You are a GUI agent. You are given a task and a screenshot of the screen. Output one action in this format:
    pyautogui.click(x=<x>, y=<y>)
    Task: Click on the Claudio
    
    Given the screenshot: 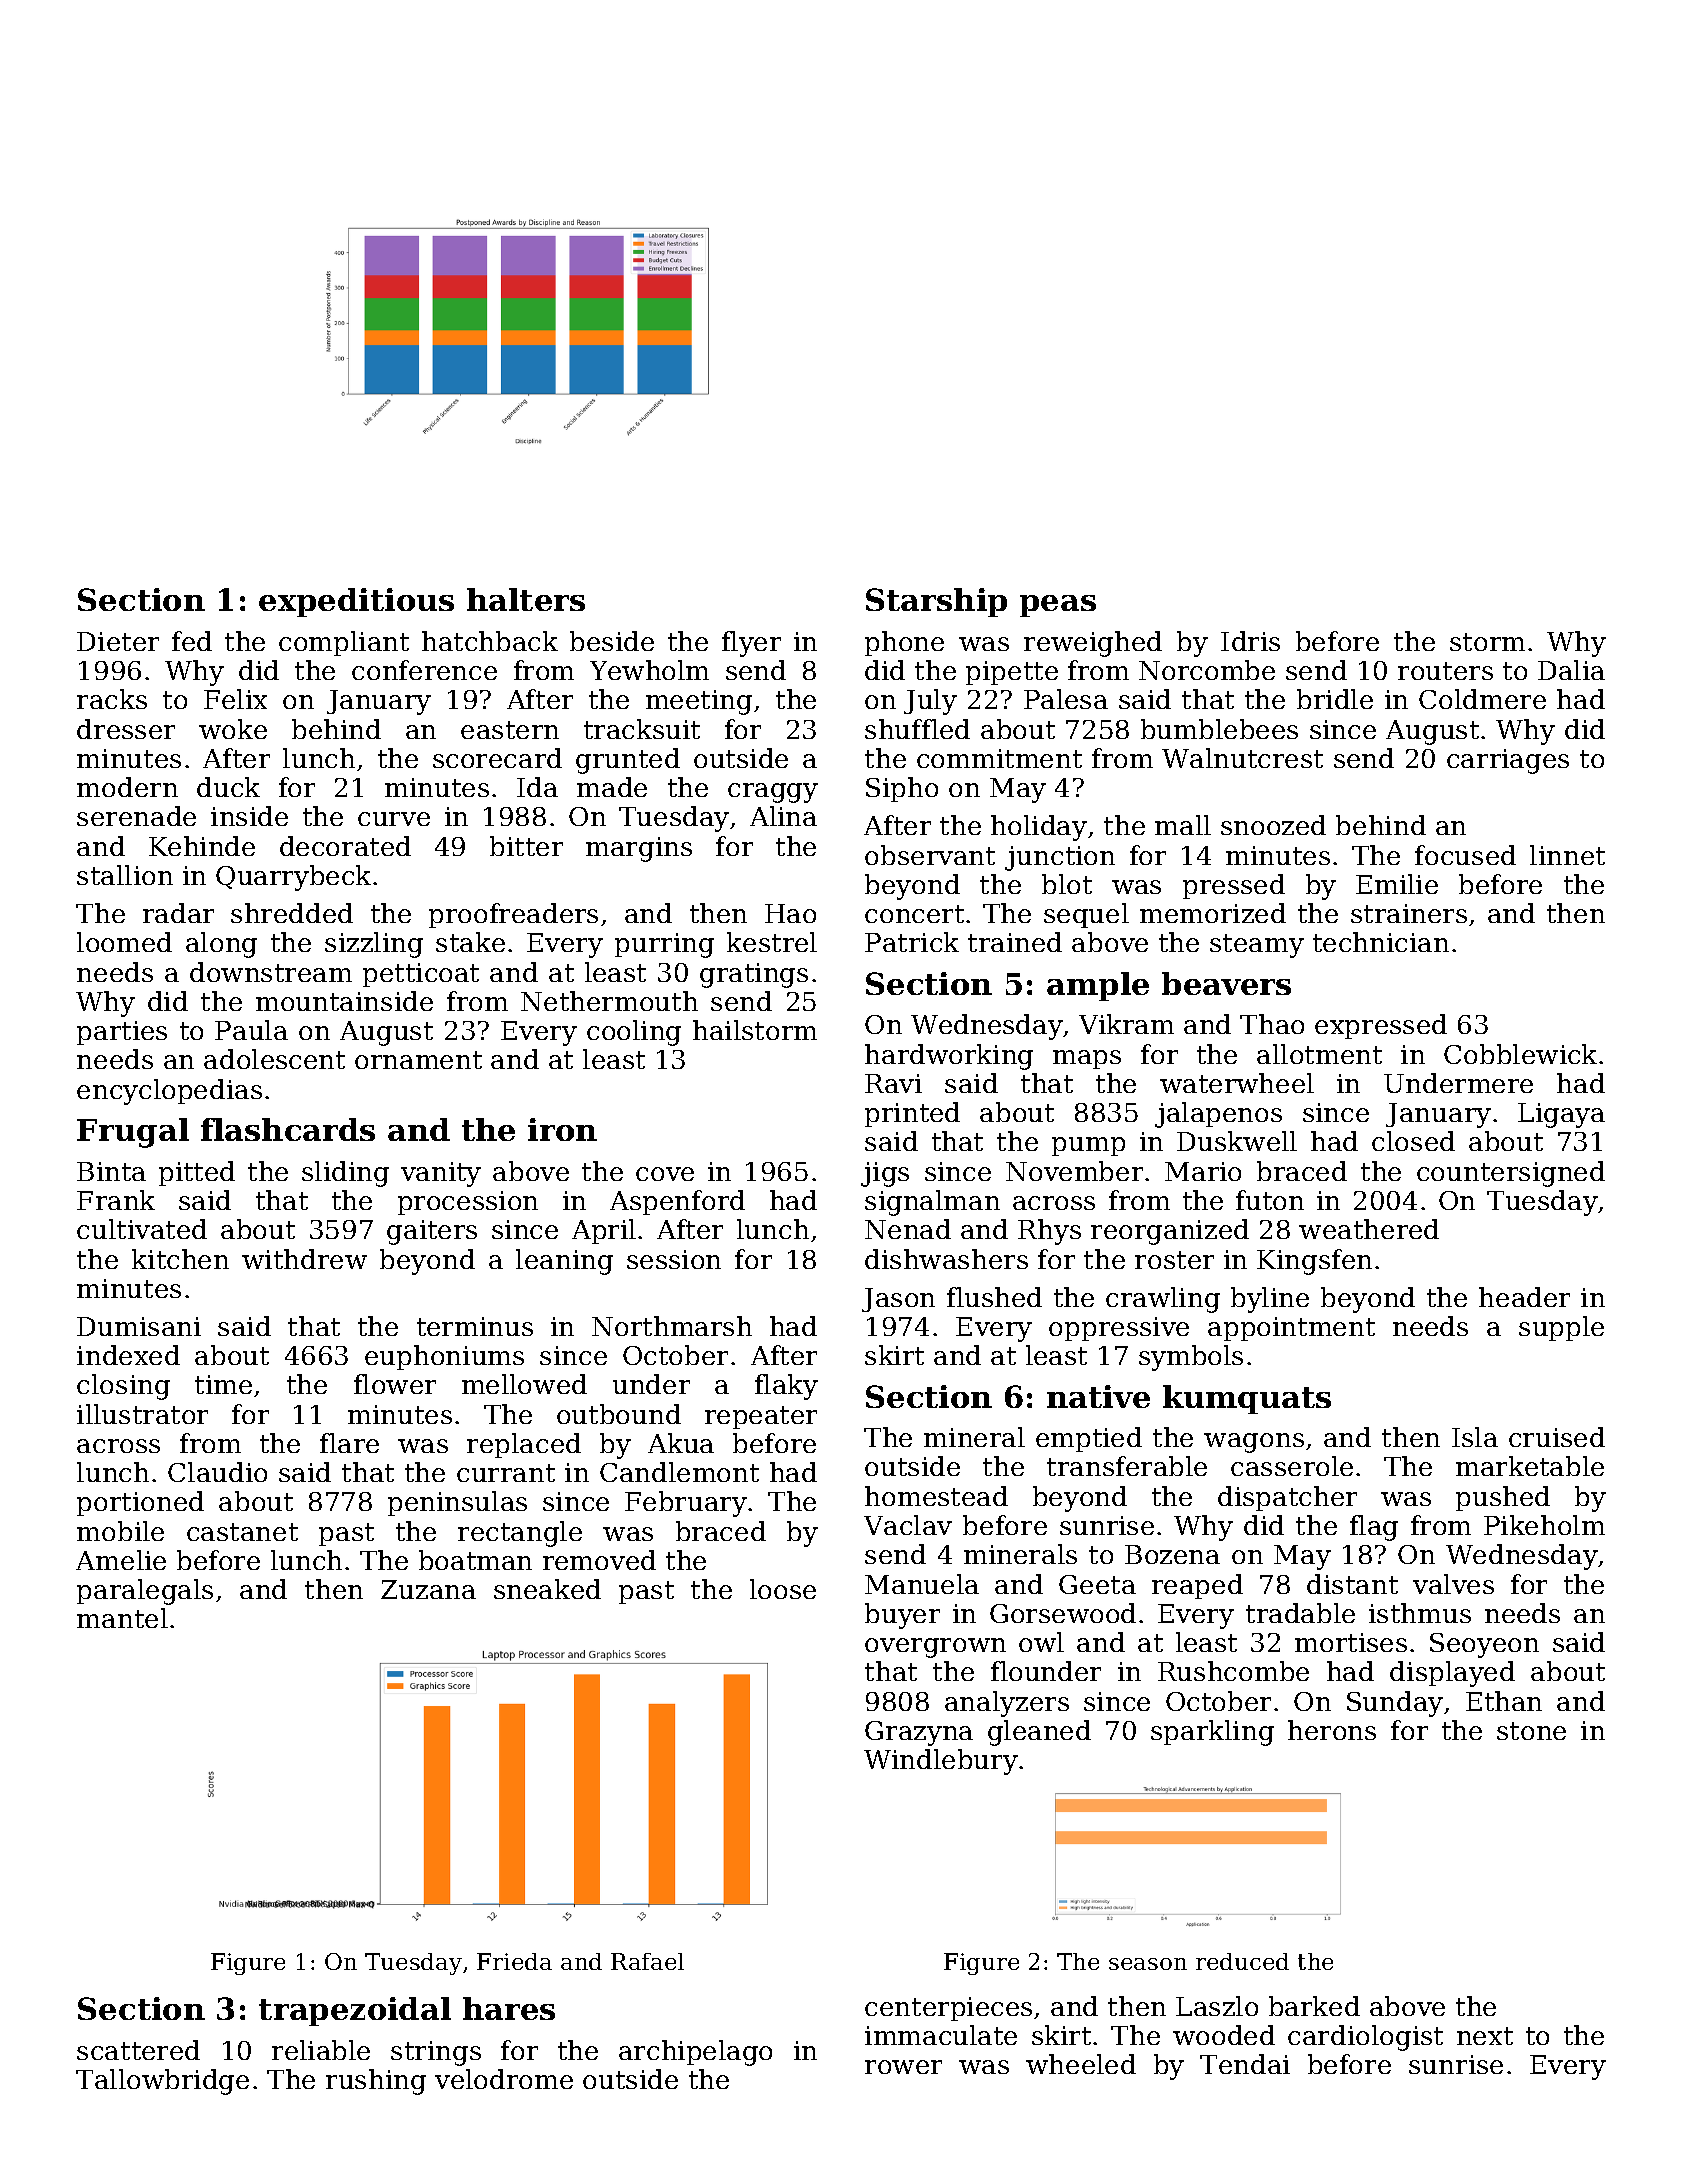 What is the action you would take?
    pyautogui.click(x=217, y=1472)
